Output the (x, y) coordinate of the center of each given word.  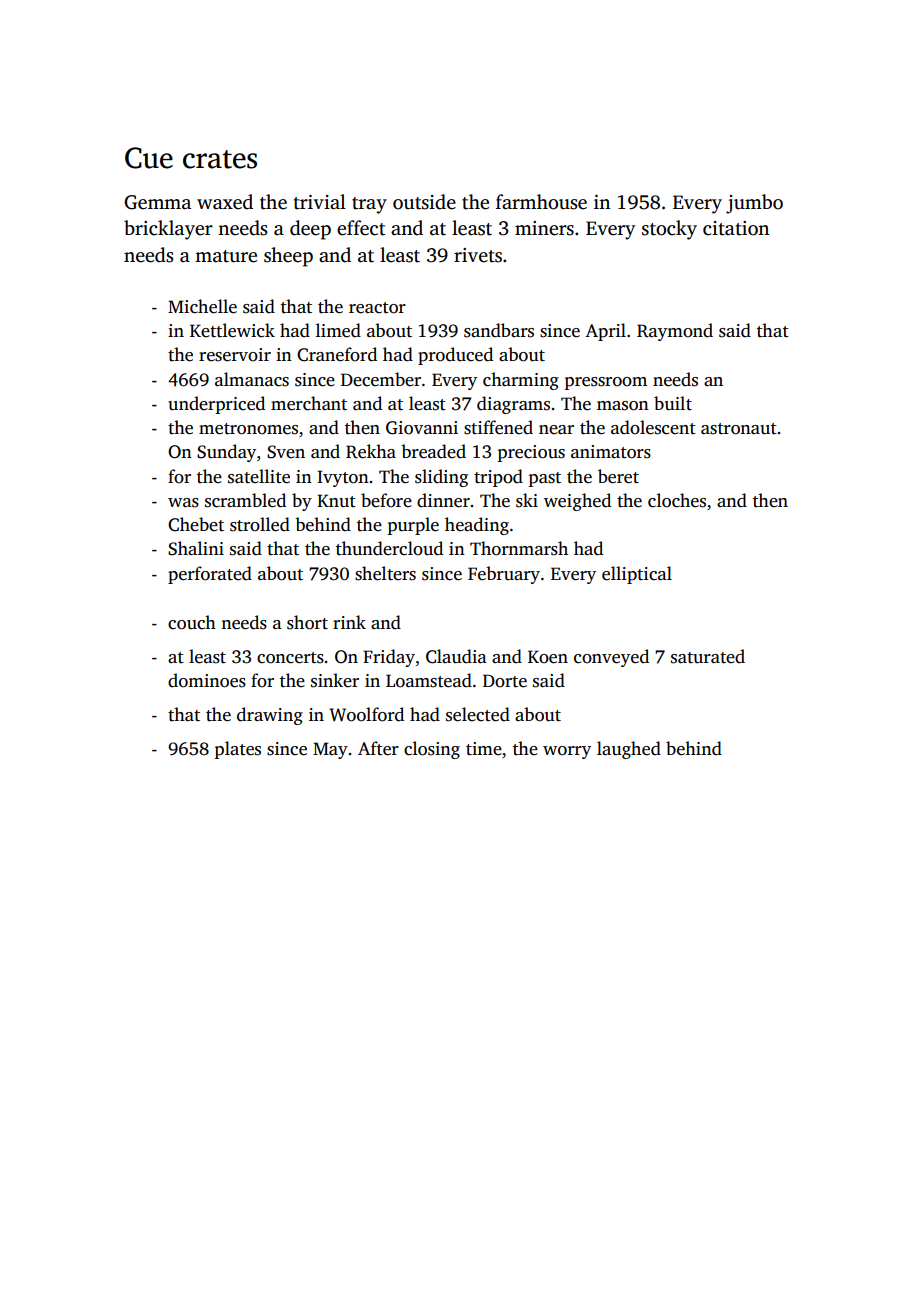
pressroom (606, 383)
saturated (708, 656)
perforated (210, 575)
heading (477, 526)
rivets (478, 255)
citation (736, 228)
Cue (149, 158)
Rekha (371, 451)
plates (238, 750)
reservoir (235, 355)
